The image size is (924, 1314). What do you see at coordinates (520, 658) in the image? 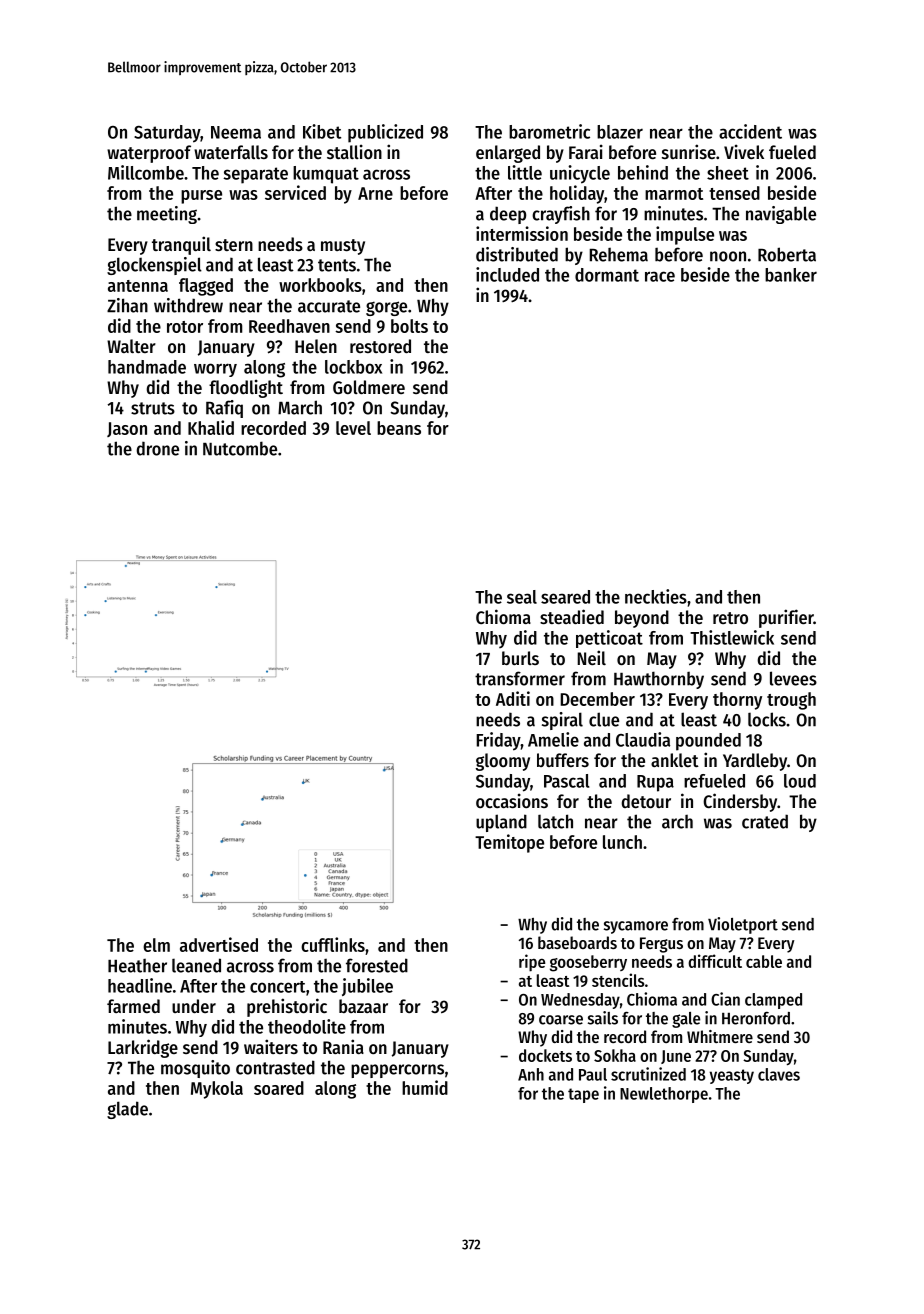
I see `burls` at bounding box center [520, 658].
